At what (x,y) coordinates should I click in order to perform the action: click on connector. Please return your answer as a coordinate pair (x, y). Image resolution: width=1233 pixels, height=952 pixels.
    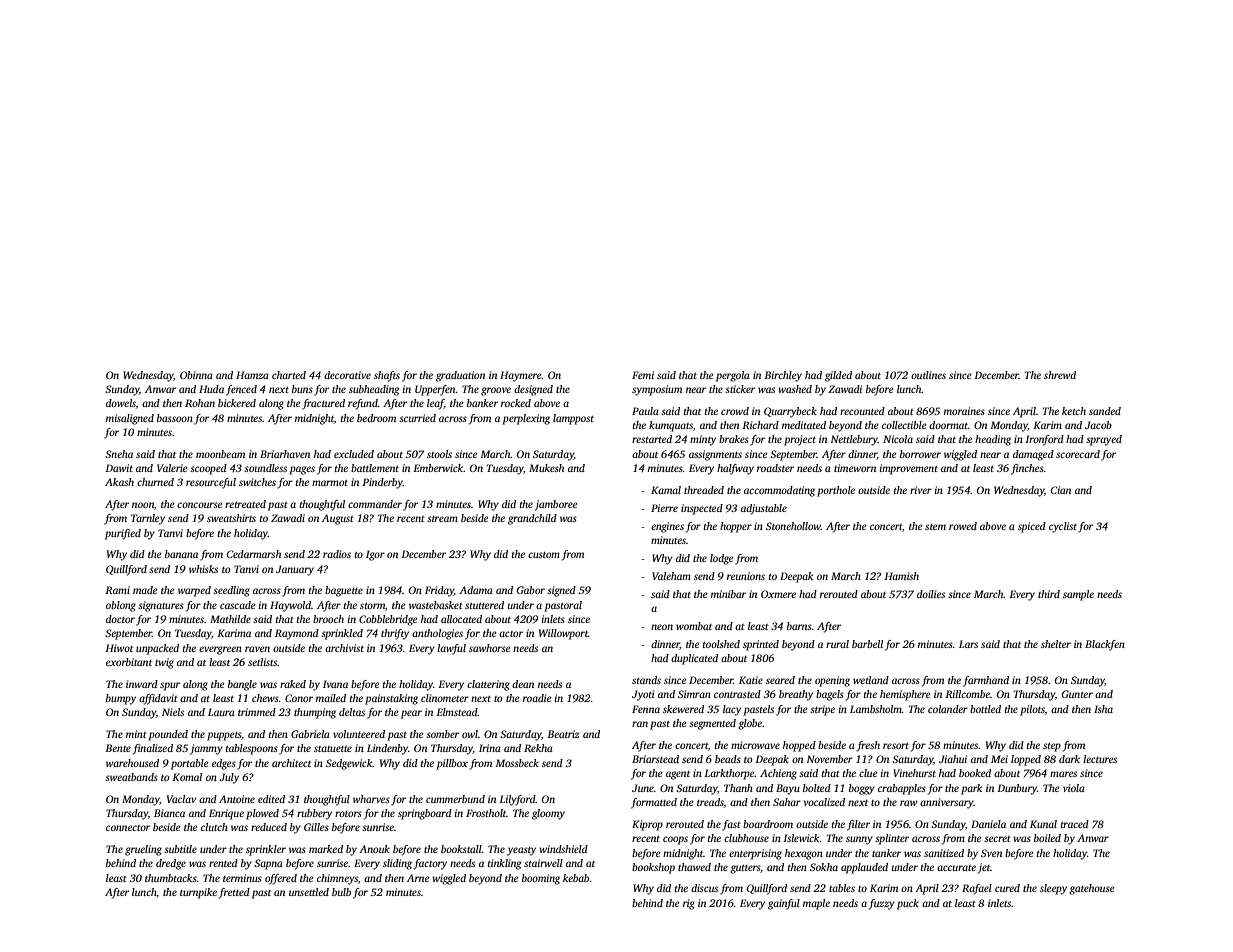
    Looking at the image, I should click on (128, 828).
